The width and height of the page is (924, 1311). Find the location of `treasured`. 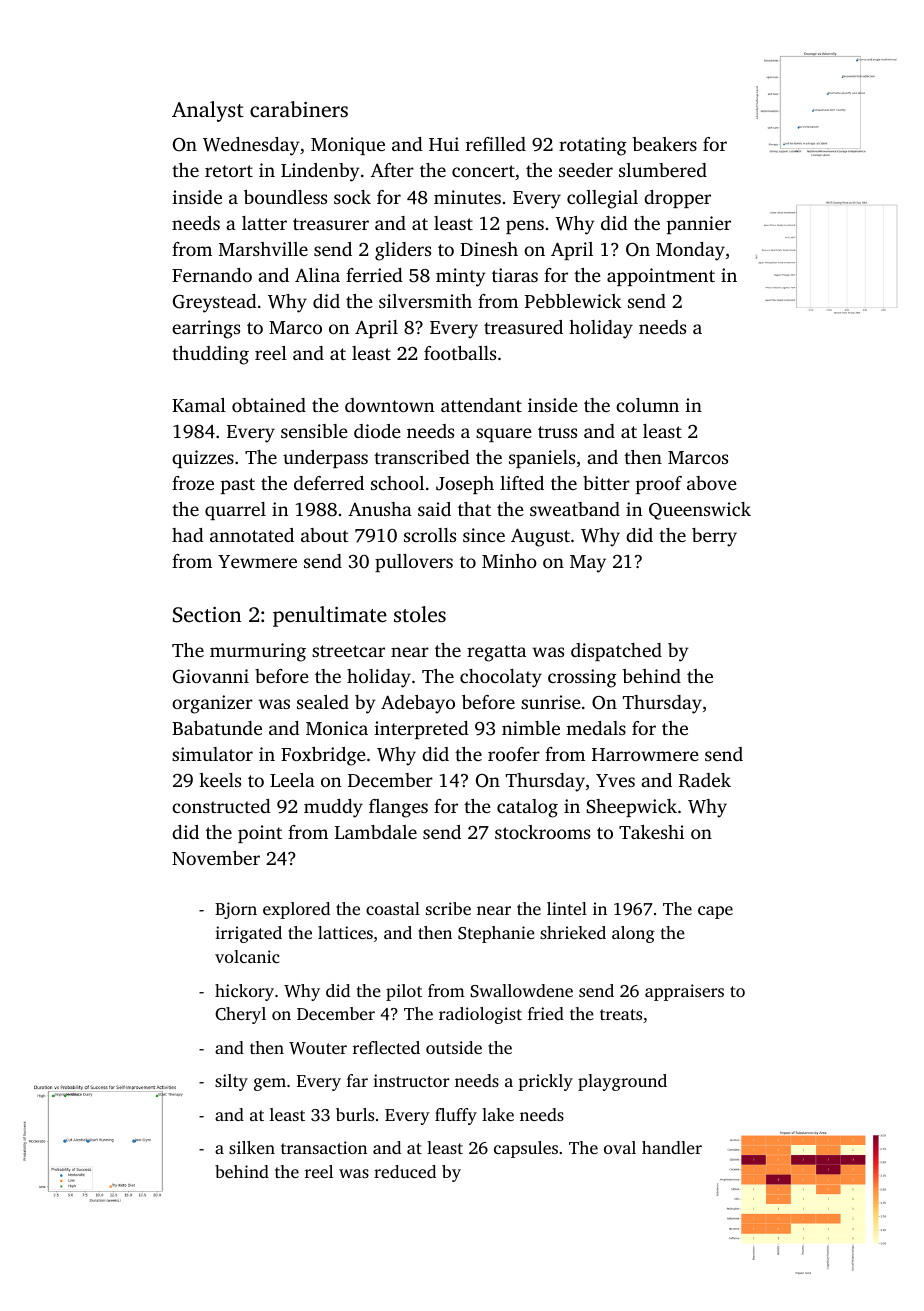

treasured is located at coordinates (523, 327).
